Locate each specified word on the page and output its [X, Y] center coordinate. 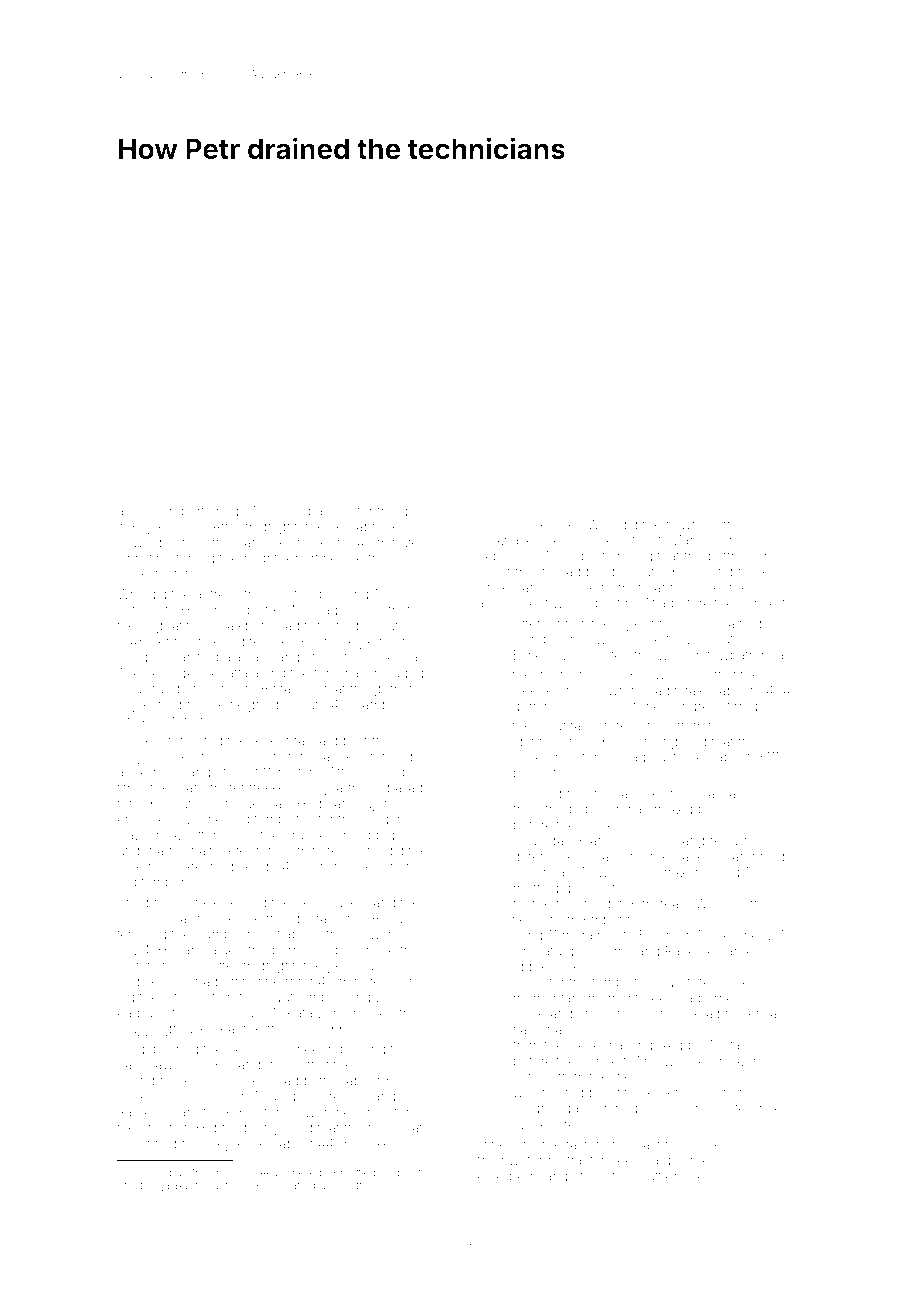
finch [394, 641]
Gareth [349, 1185]
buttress [732, 556]
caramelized [651, 793]
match [136, 965]
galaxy [173, 1186]
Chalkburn [241, 625]
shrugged [365, 836]
